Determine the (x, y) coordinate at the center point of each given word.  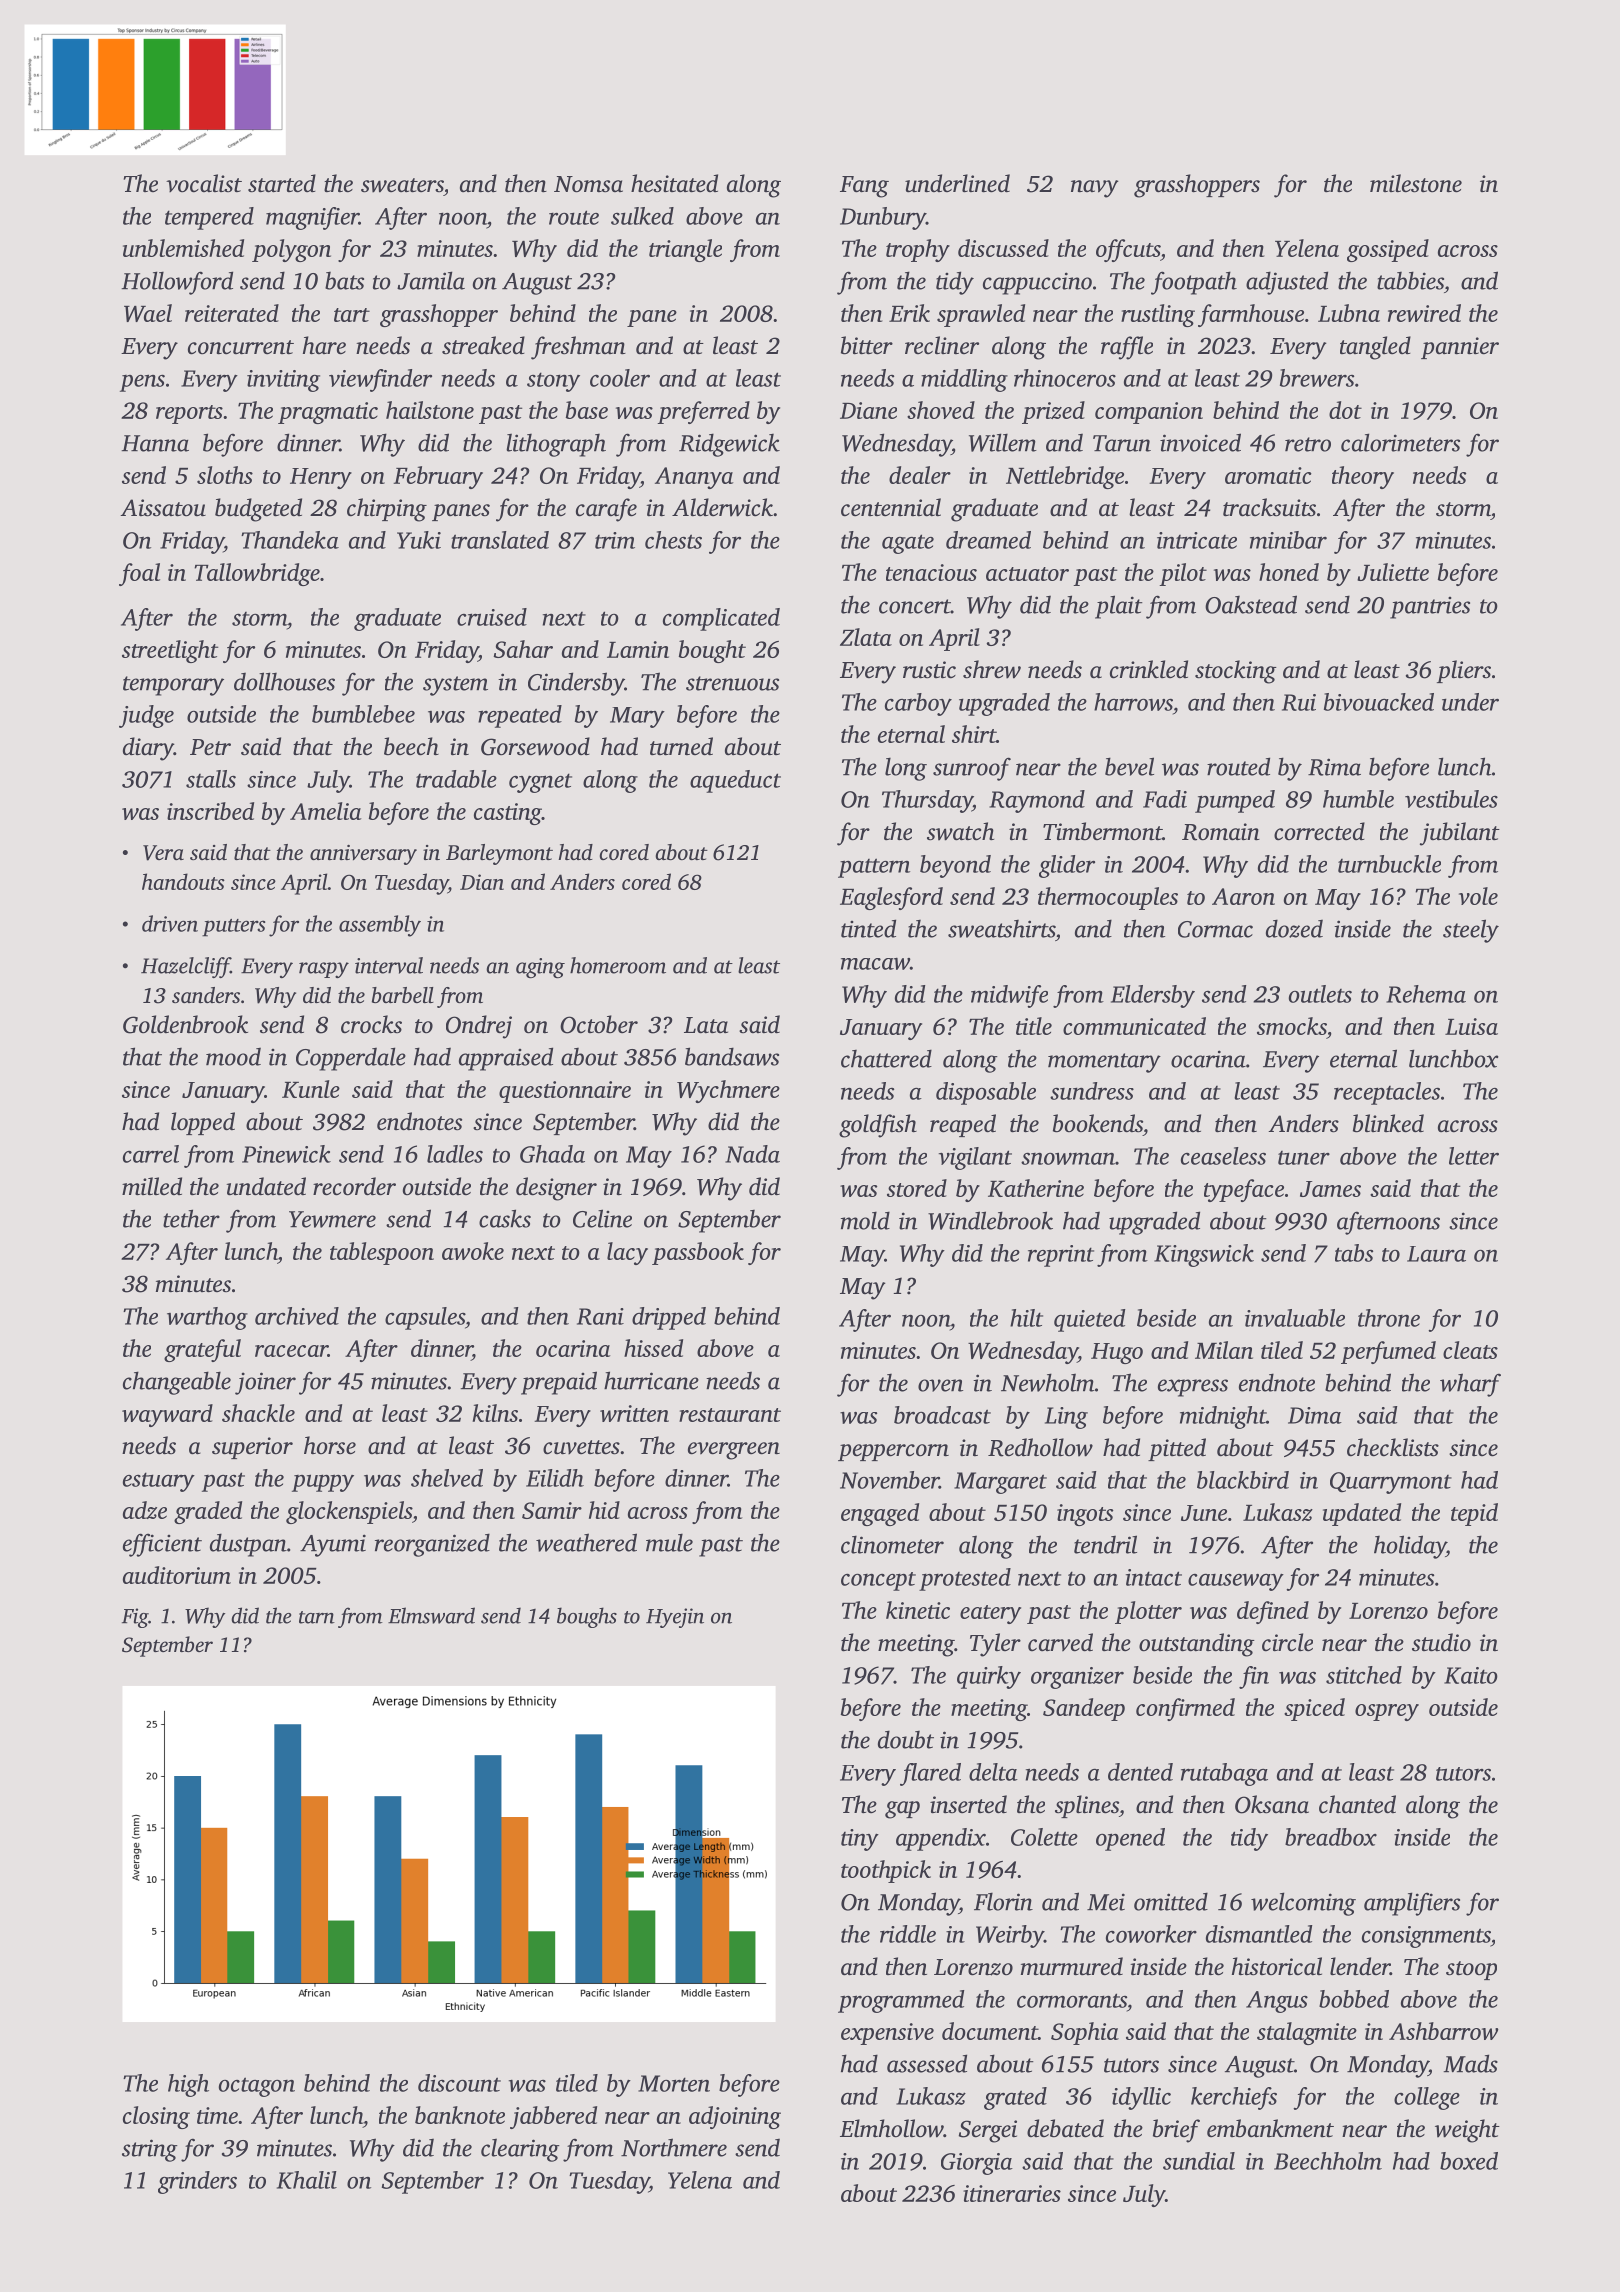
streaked (483, 345)
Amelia (325, 811)
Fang (864, 187)
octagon (257, 2087)
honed (1289, 572)
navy (1095, 189)
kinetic (918, 1610)
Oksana (1272, 1804)
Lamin (638, 649)
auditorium (177, 1575)
